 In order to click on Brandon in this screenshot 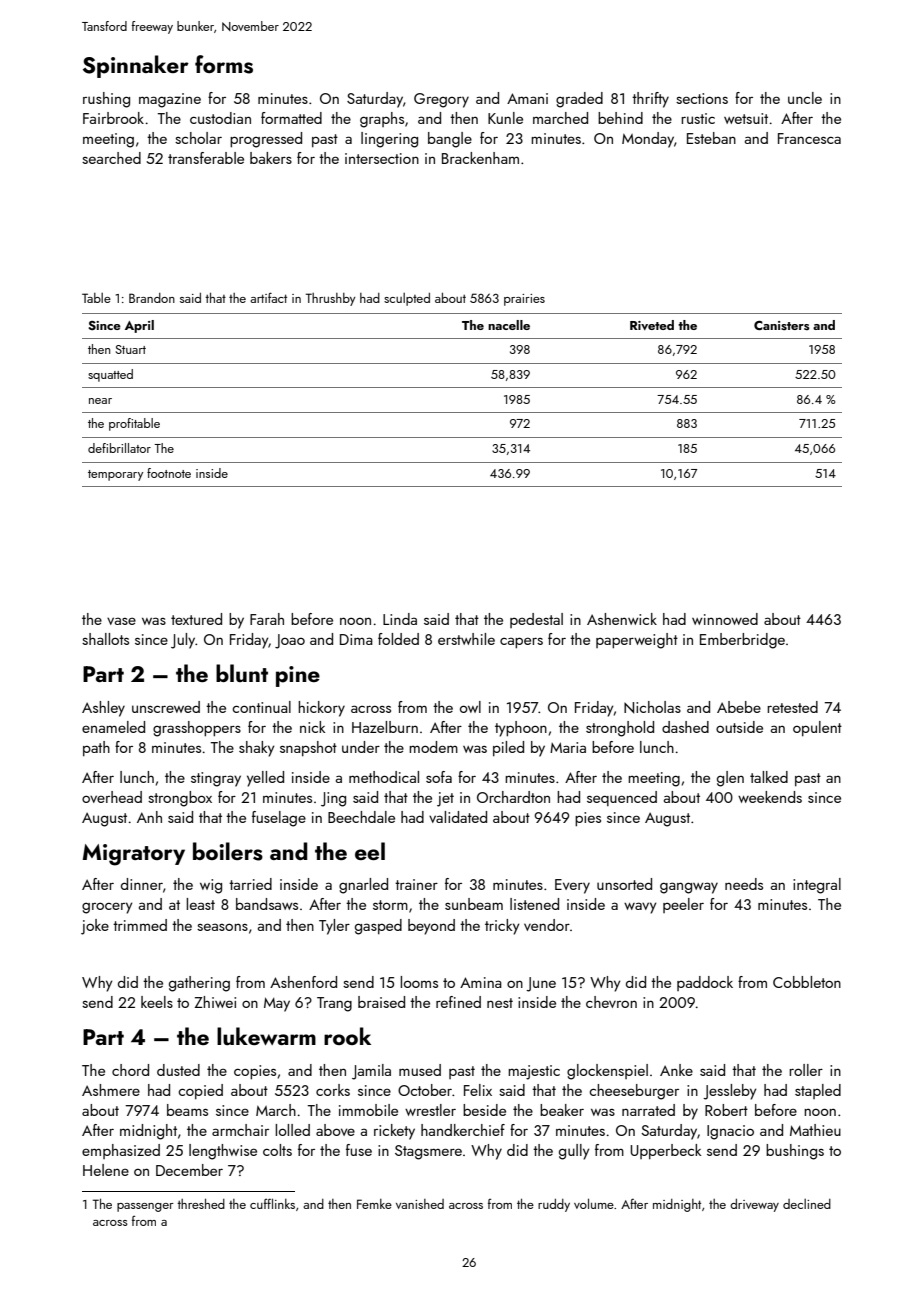, I will do `click(152, 298)`.
